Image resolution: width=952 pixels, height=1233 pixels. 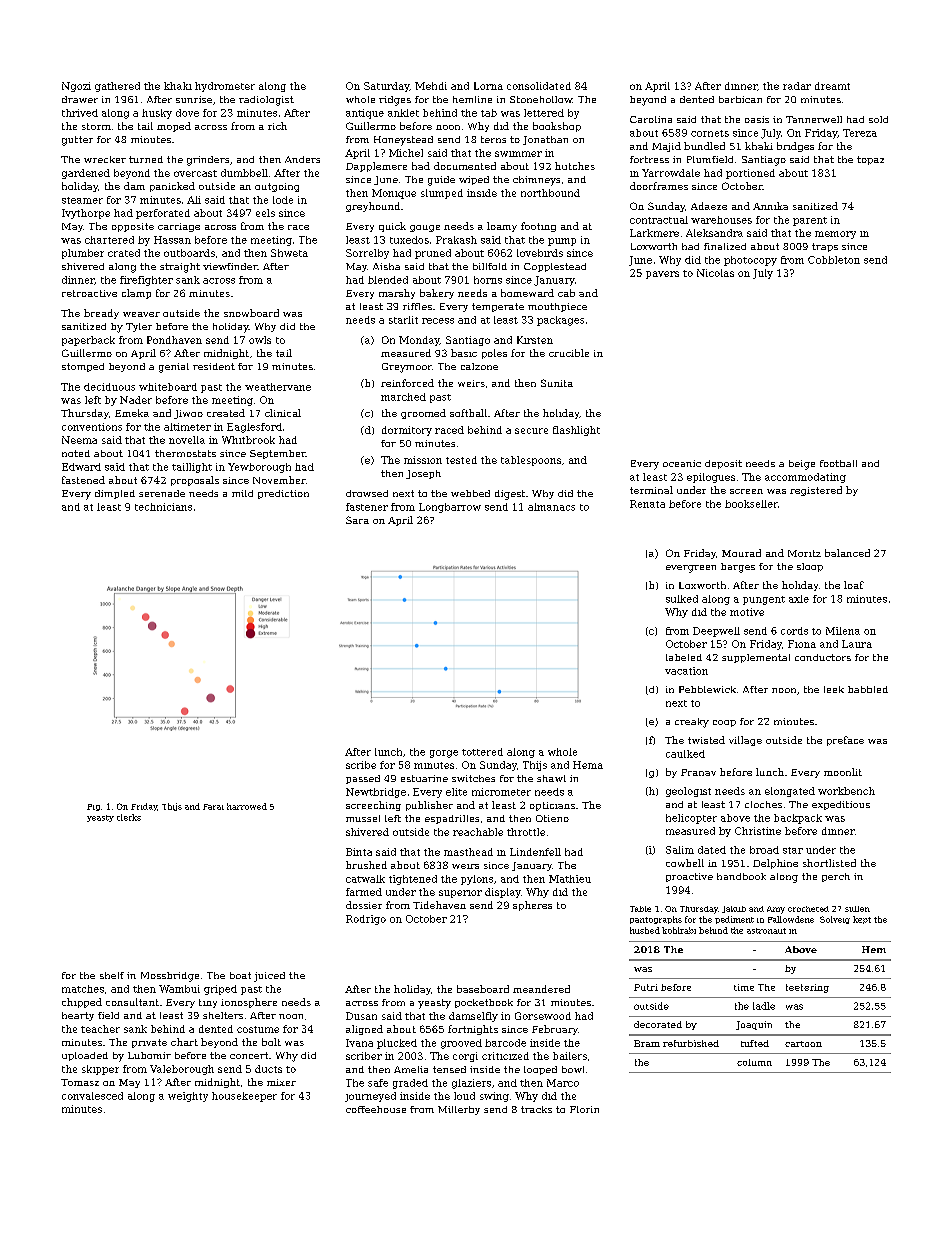 What do you see at coordinates (459, 1110) in the page?
I see `Millerby` at bounding box center [459, 1110].
